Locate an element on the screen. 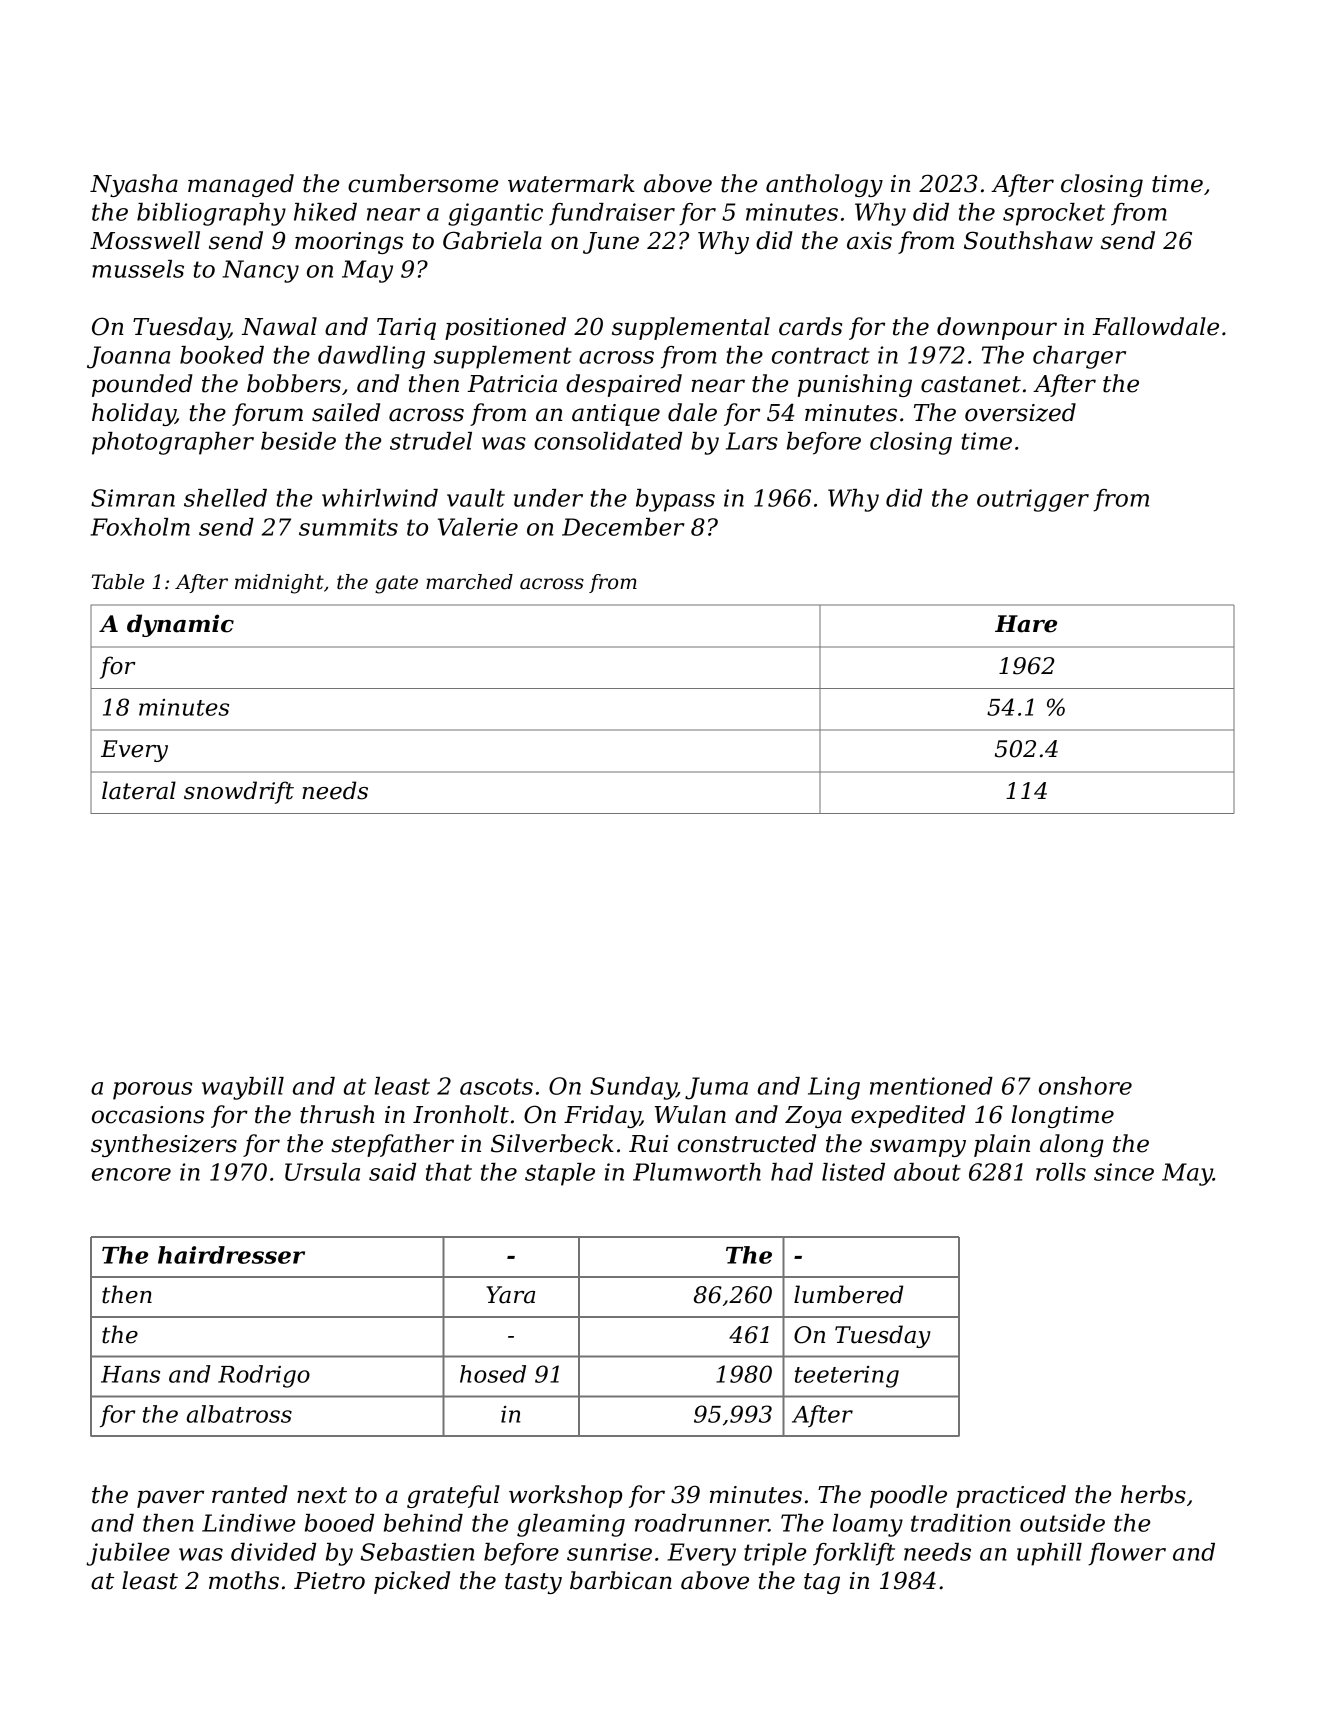  herbs is located at coordinates (1153, 1494).
